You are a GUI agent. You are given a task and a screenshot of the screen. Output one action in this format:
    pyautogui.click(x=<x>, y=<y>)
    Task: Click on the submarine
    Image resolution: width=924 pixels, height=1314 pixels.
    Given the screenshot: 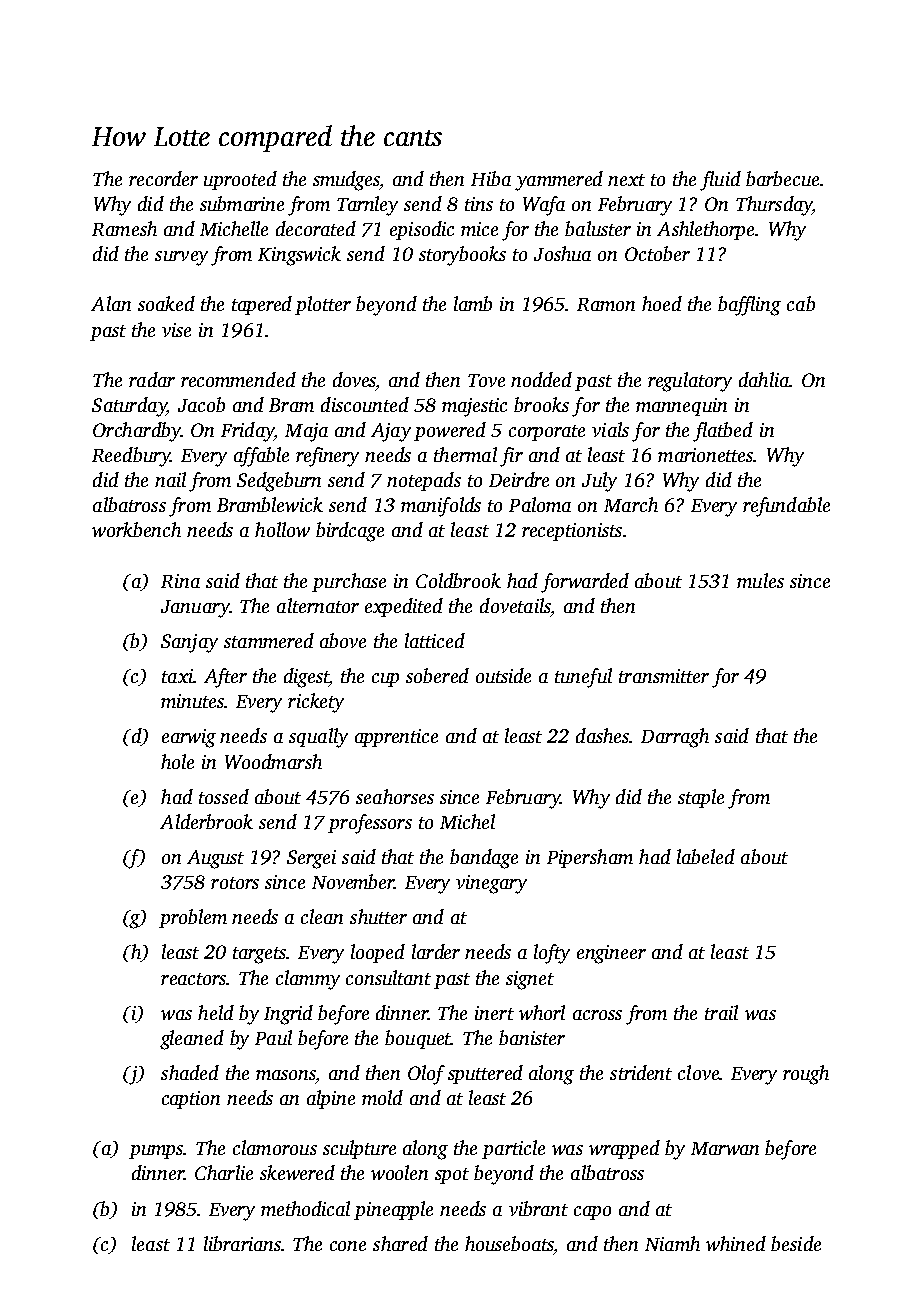 What is the action you would take?
    pyautogui.click(x=242, y=203)
